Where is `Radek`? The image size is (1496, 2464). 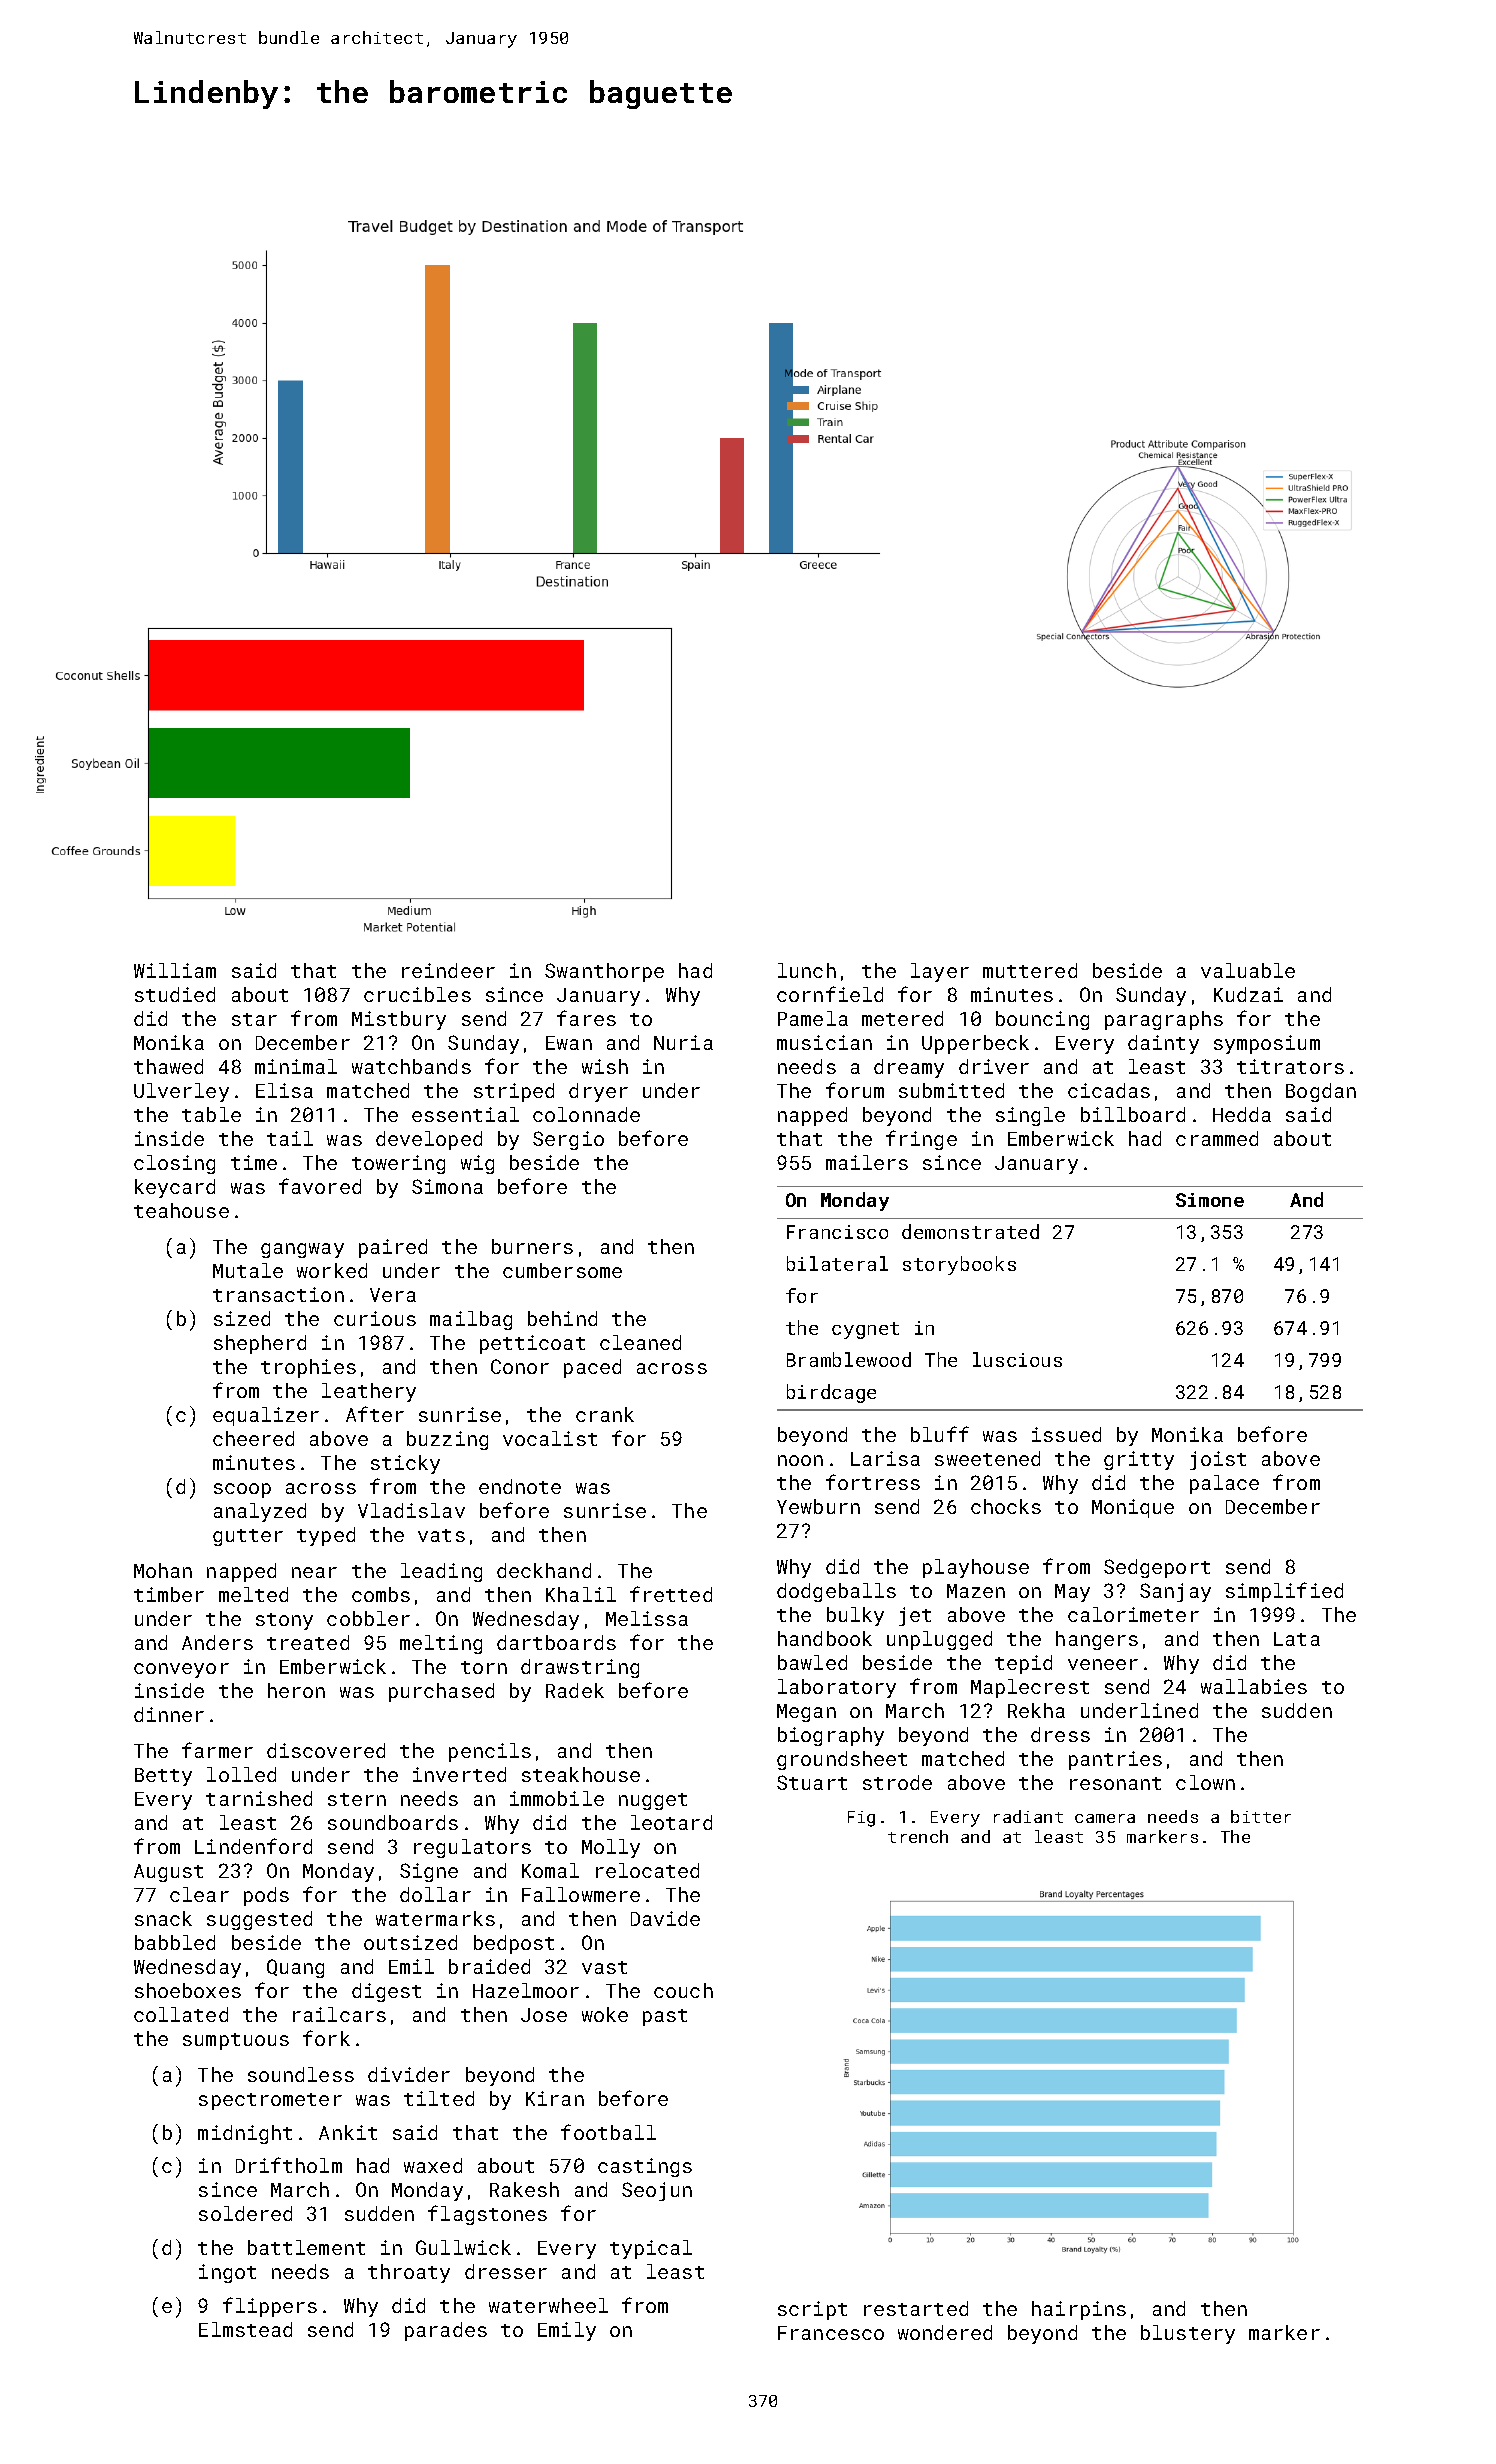 Radek is located at coordinates (575, 1690).
